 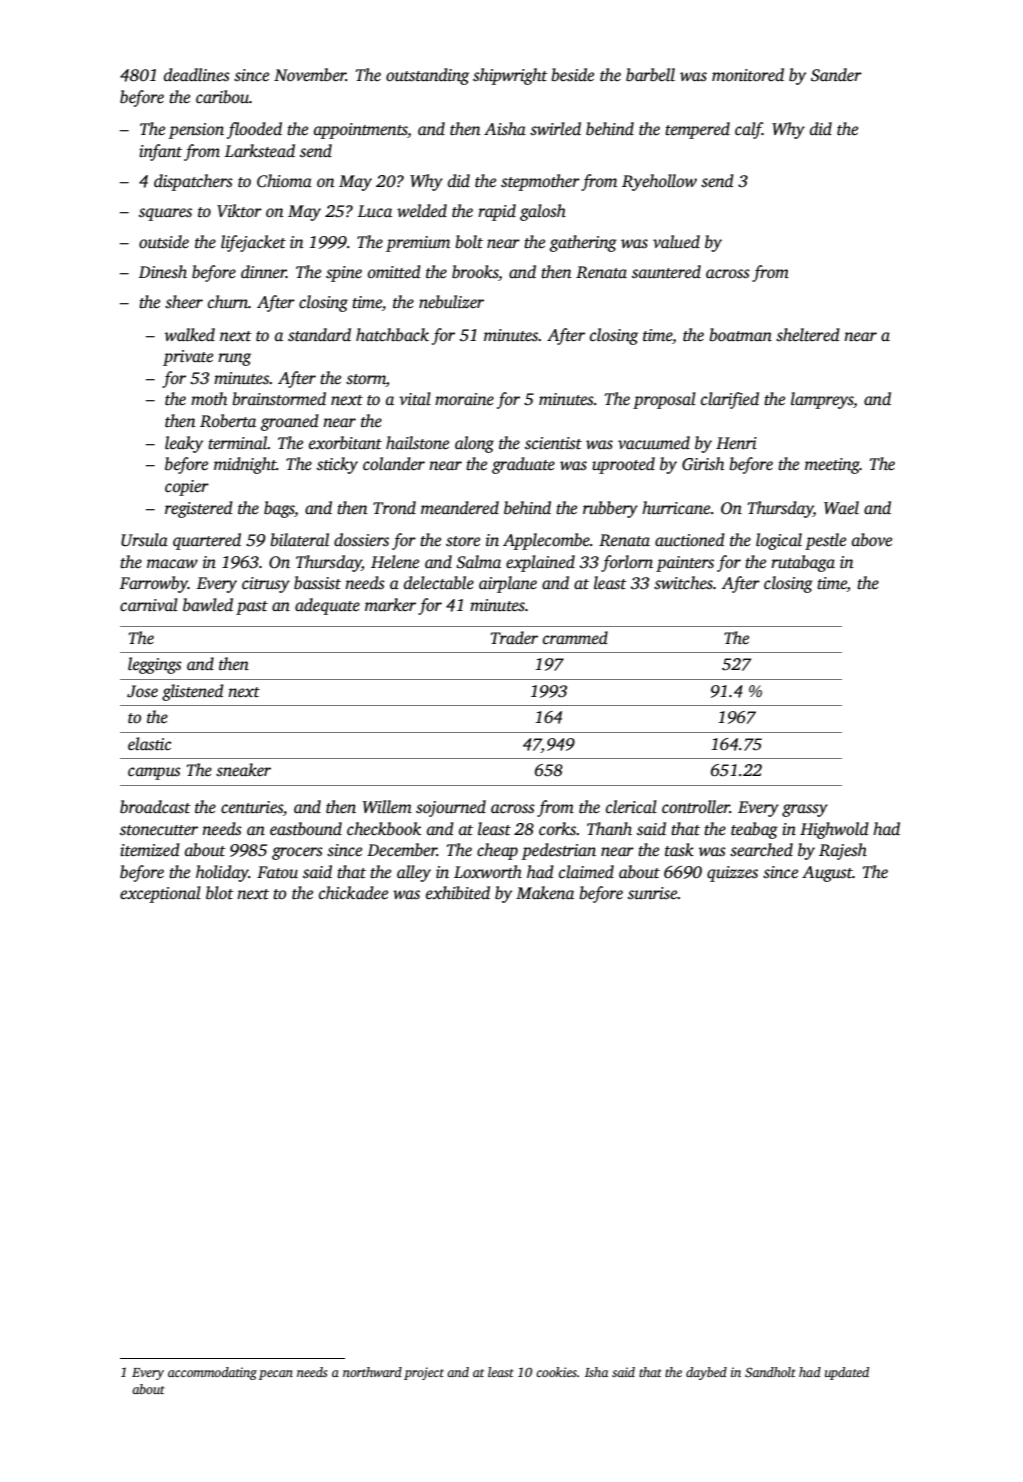 What do you see at coordinates (659, 182) in the document?
I see `Ryehollow` at bounding box center [659, 182].
